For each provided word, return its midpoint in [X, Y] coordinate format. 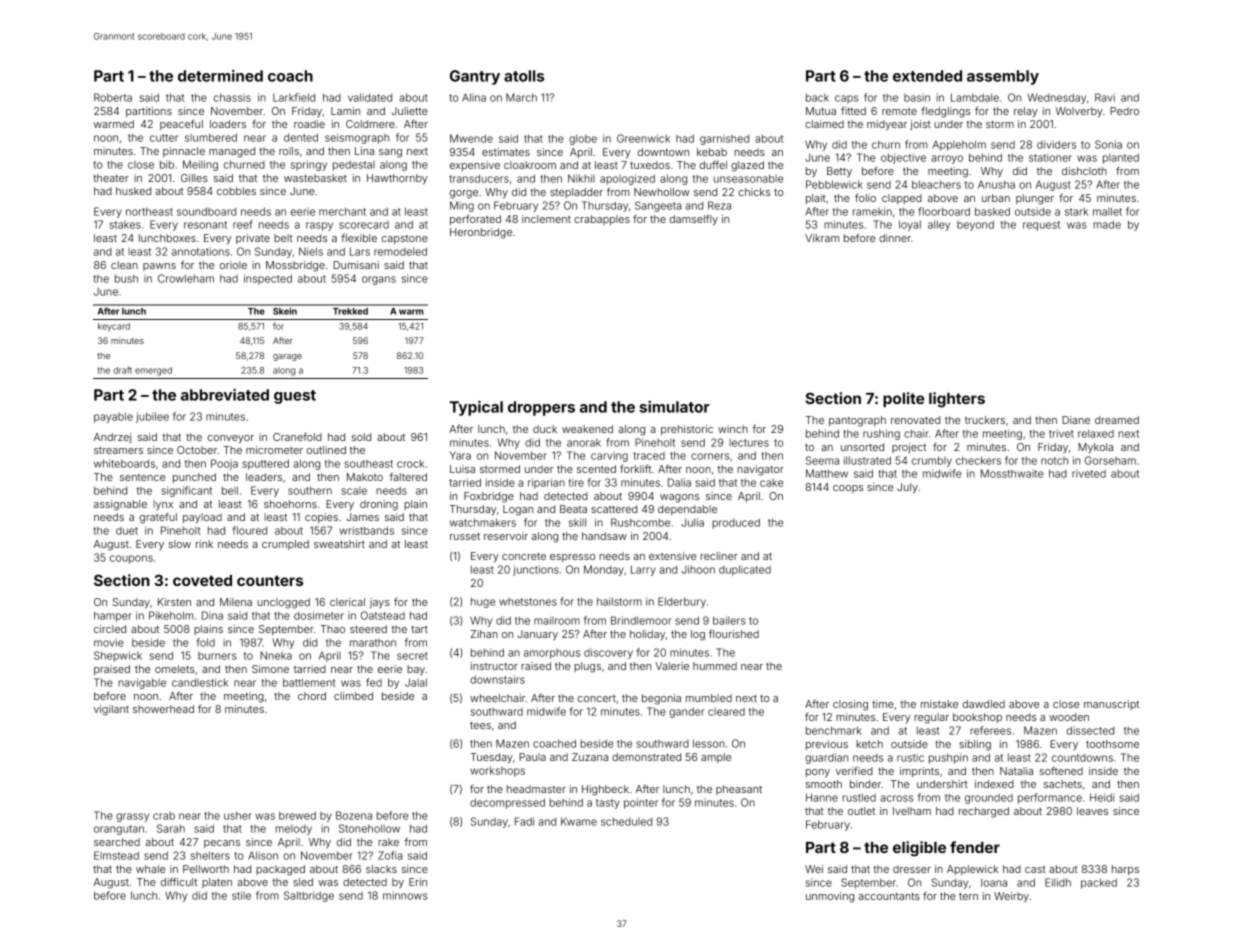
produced [736, 523]
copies [321, 518]
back [817, 97]
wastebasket [315, 178]
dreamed [1117, 420]
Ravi [1105, 97]
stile [241, 895]
